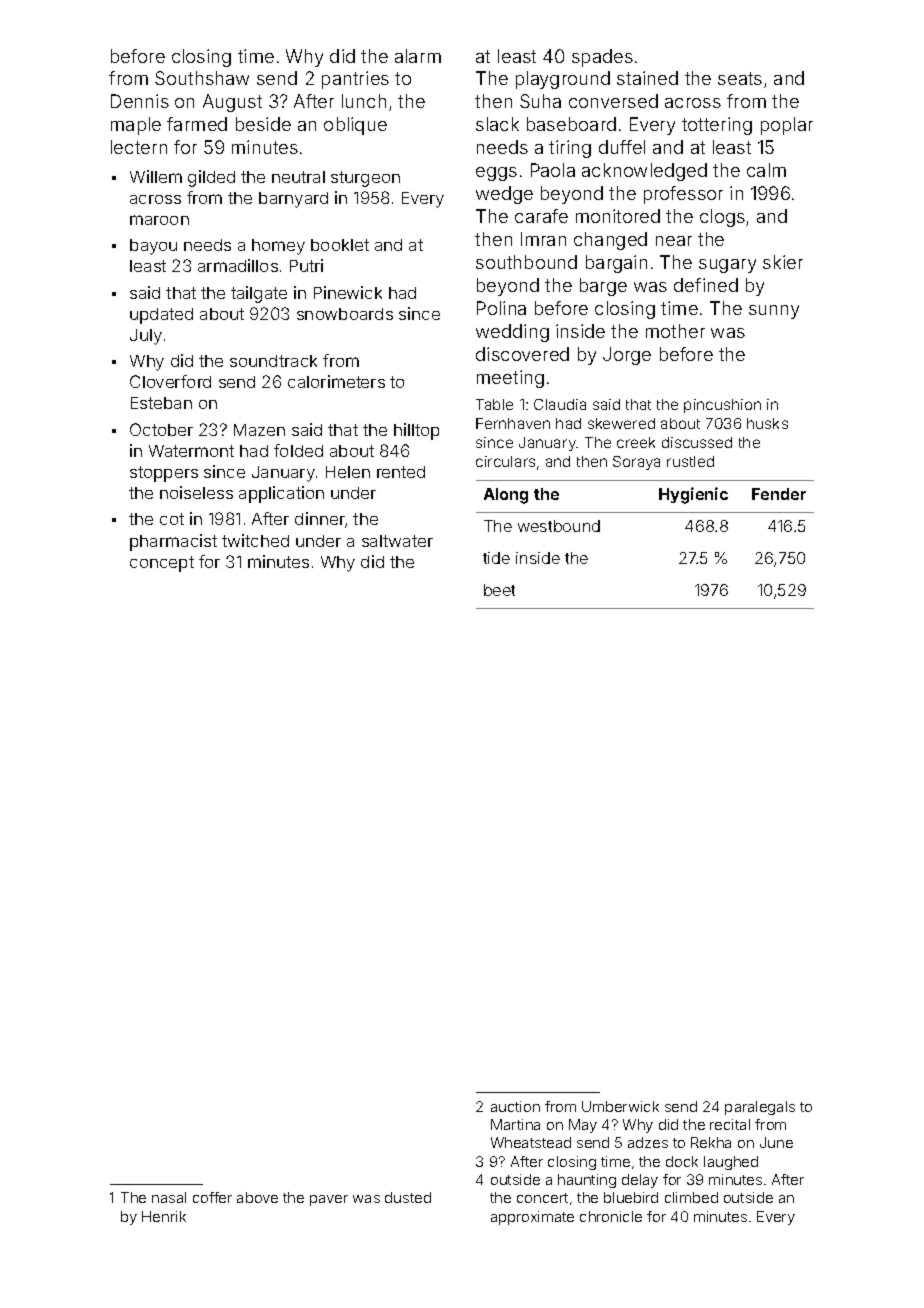  Describe the element at coordinates (532, 1218) in the screenshot. I see `approximate` at that location.
